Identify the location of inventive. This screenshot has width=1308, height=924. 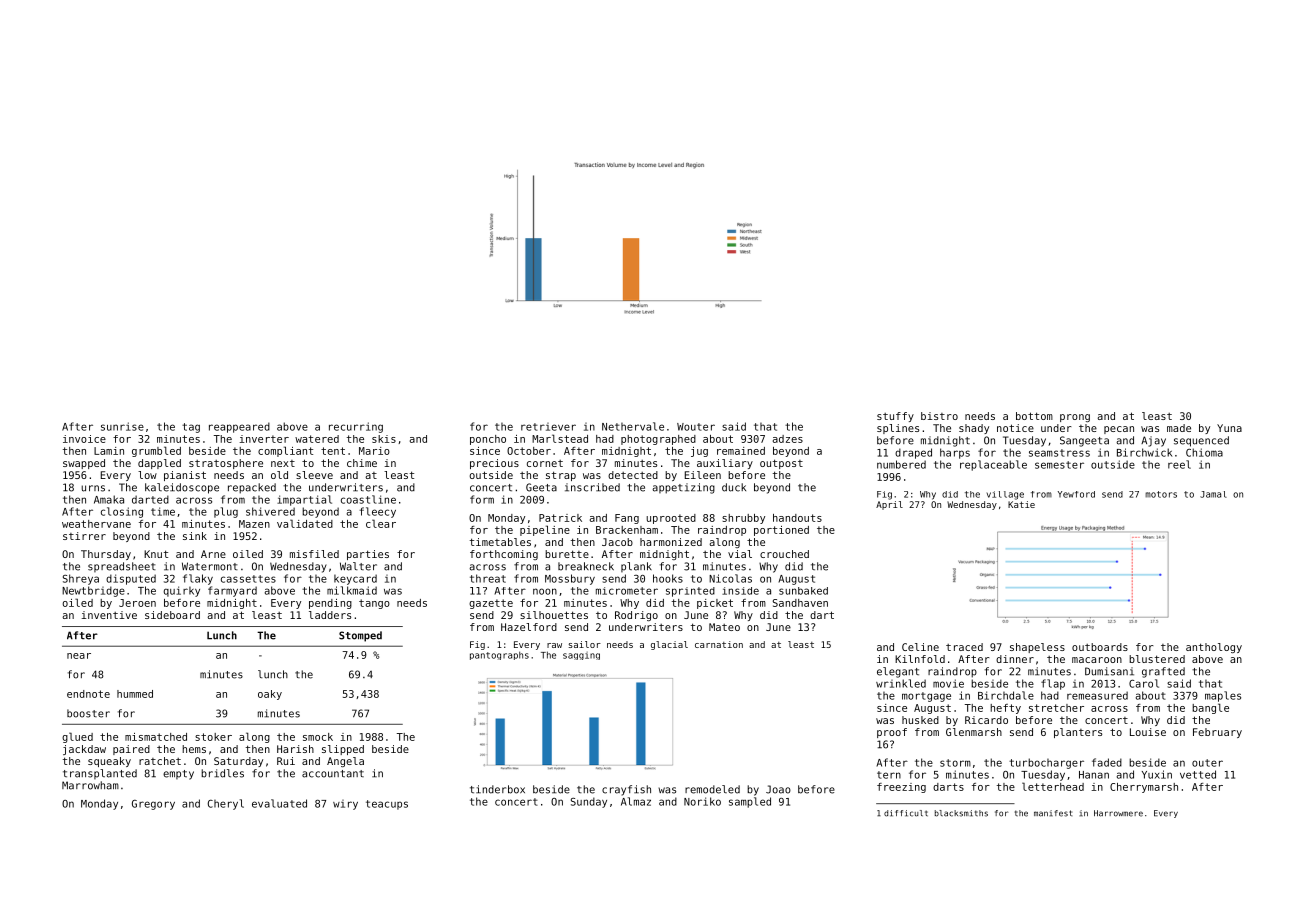
(109, 615).
